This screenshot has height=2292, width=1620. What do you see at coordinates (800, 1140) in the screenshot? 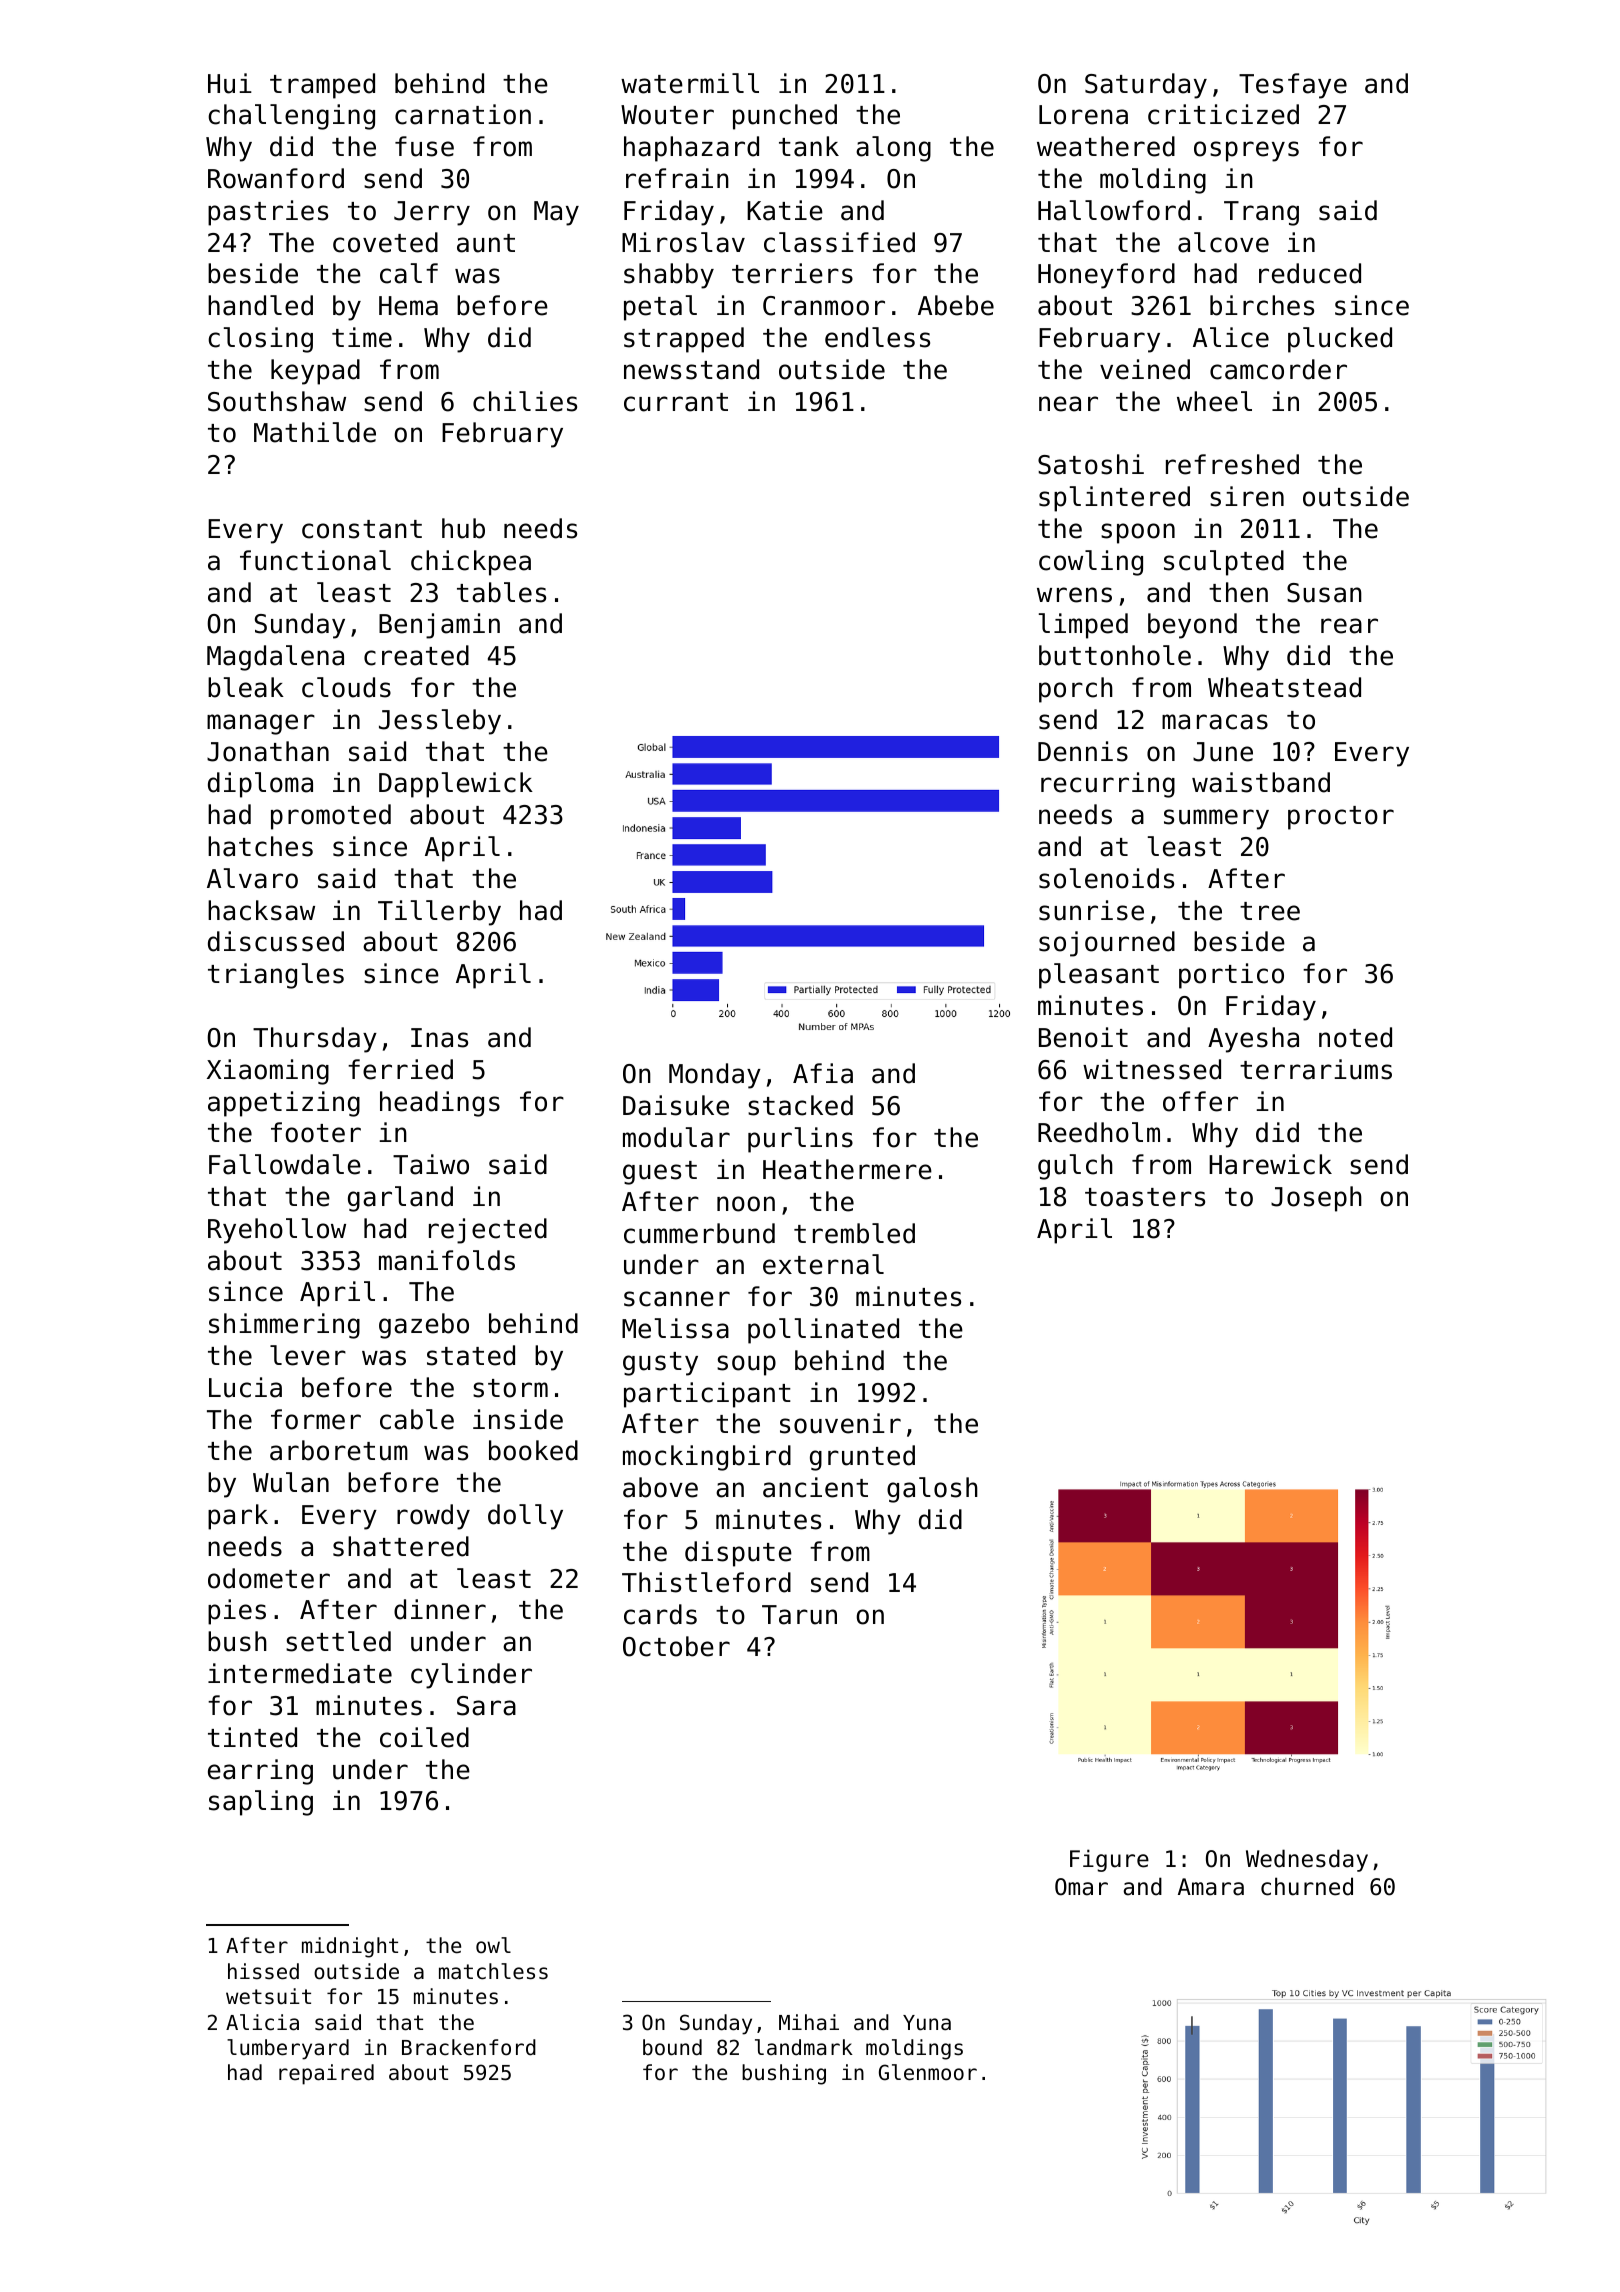
I see `purlins` at bounding box center [800, 1140].
